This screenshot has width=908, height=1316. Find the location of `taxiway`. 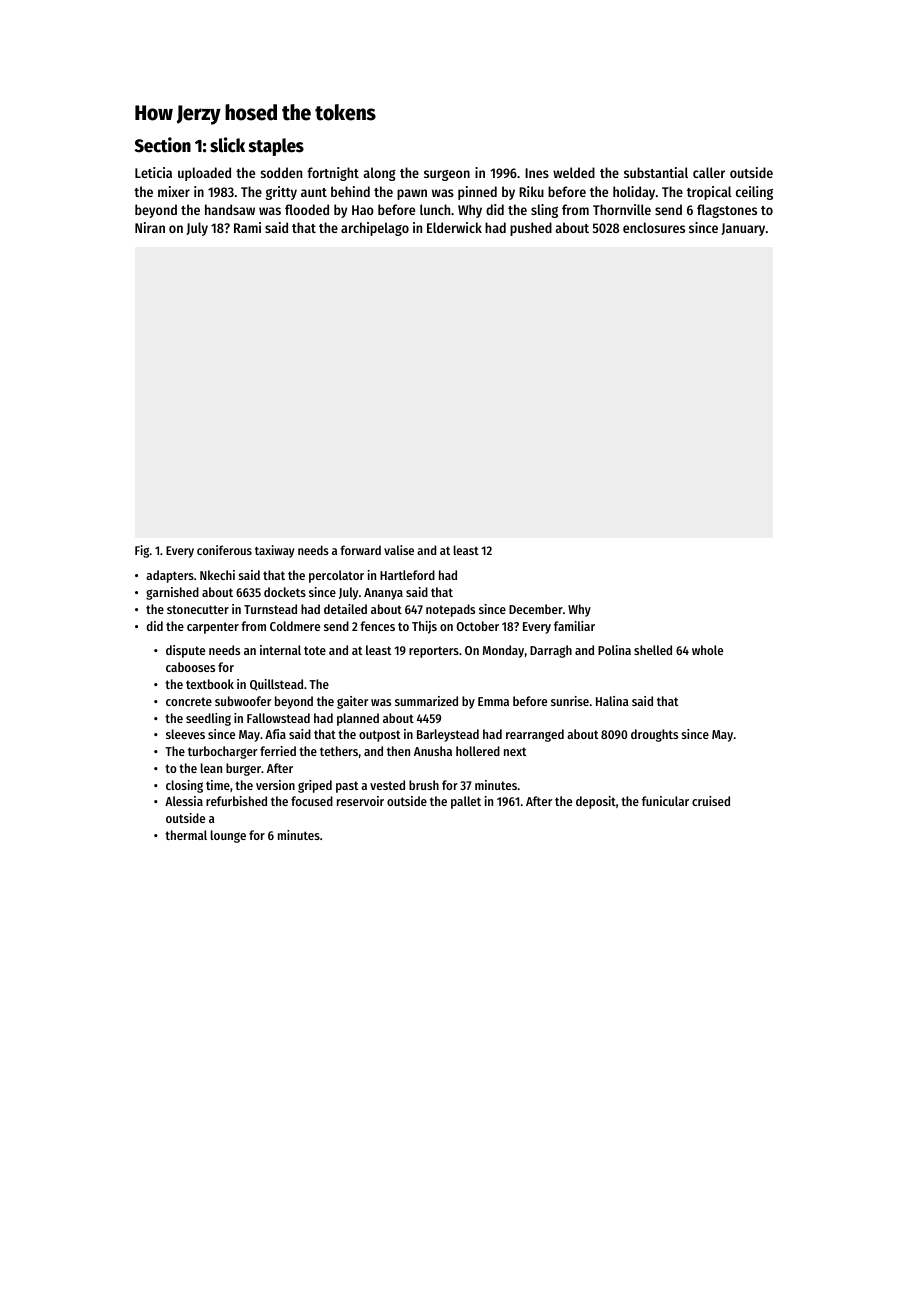

taxiway is located at coordinates (275, 551).
